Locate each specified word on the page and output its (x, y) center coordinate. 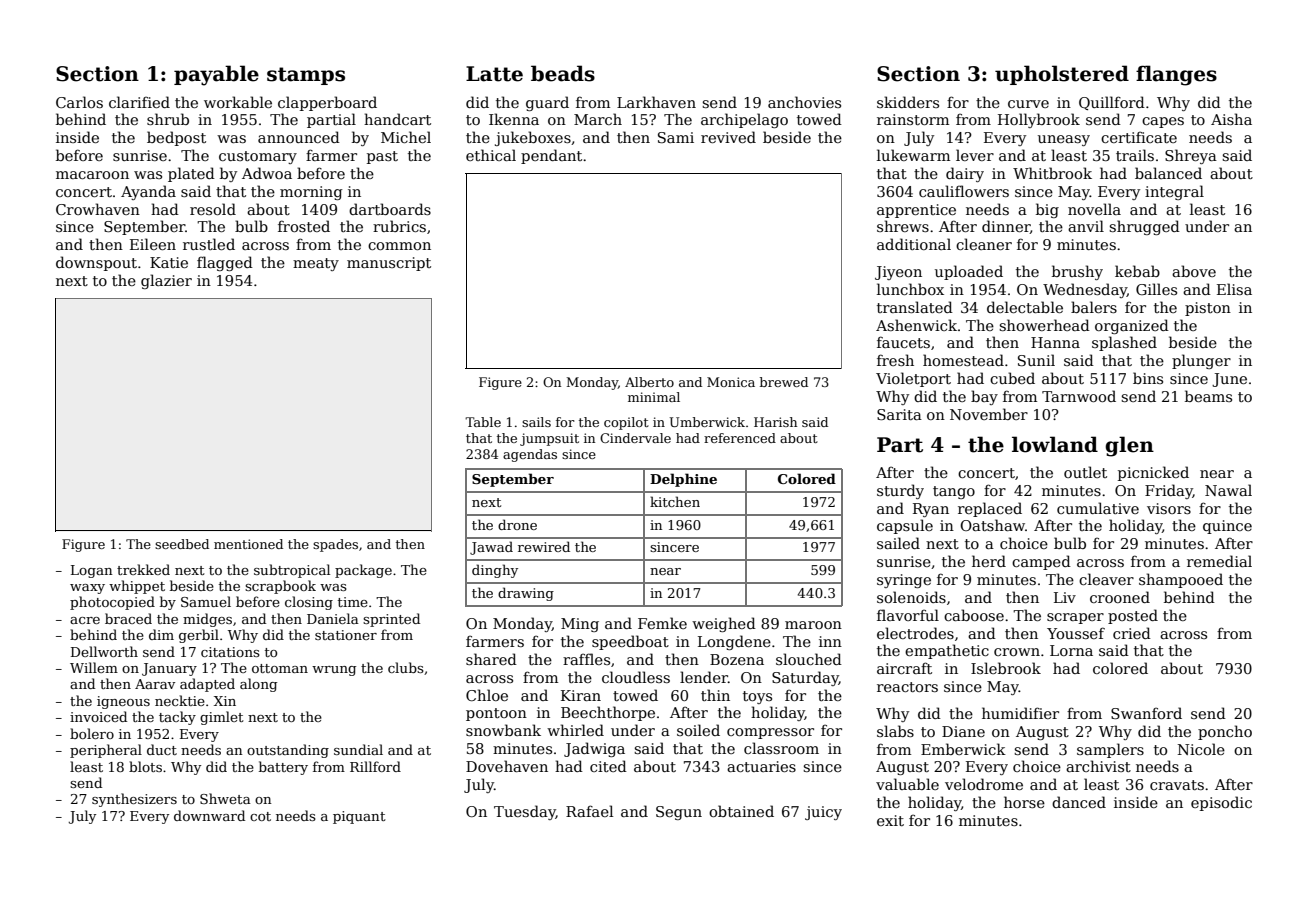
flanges (1176, 75)
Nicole (1201, 749)
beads (563, 73)
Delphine (683, 480)
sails (536, 422)
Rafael (589, 811)
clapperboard (327, 103)
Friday (1169, 491)
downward (209, 815)
